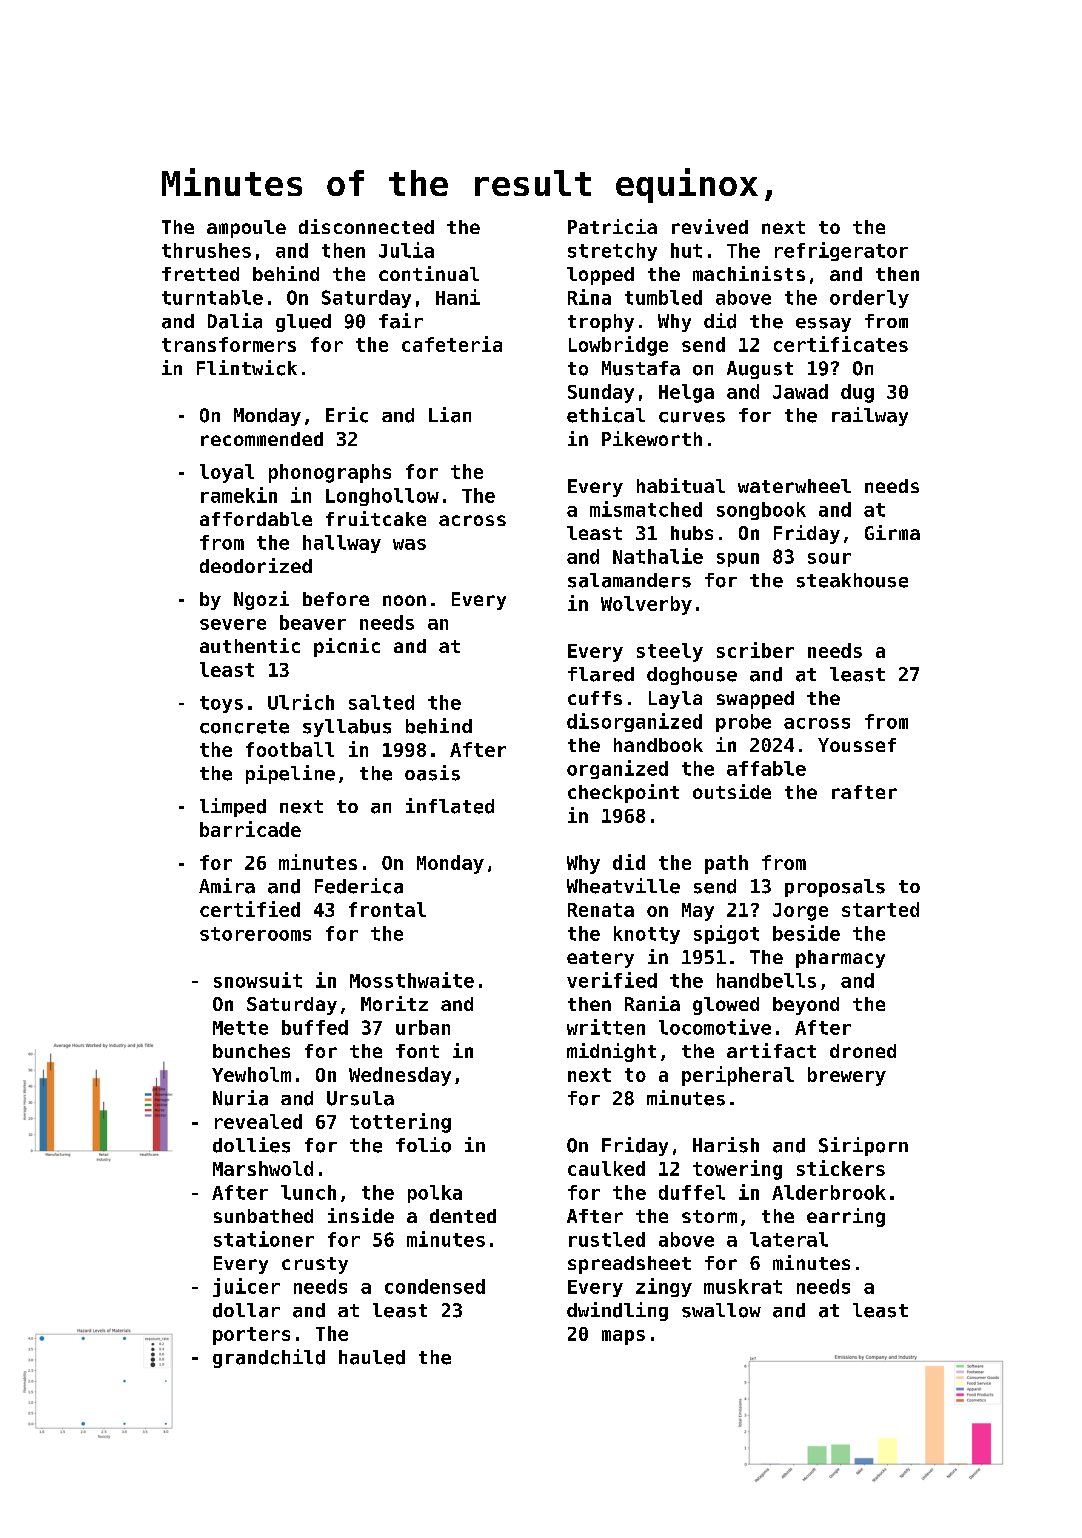 The width and height of the screenshot is (1082, 1538). What do you see at coordinates (246, 1287) in the screenshot?
I see `juicer` at bounding box center [246, 1287].
